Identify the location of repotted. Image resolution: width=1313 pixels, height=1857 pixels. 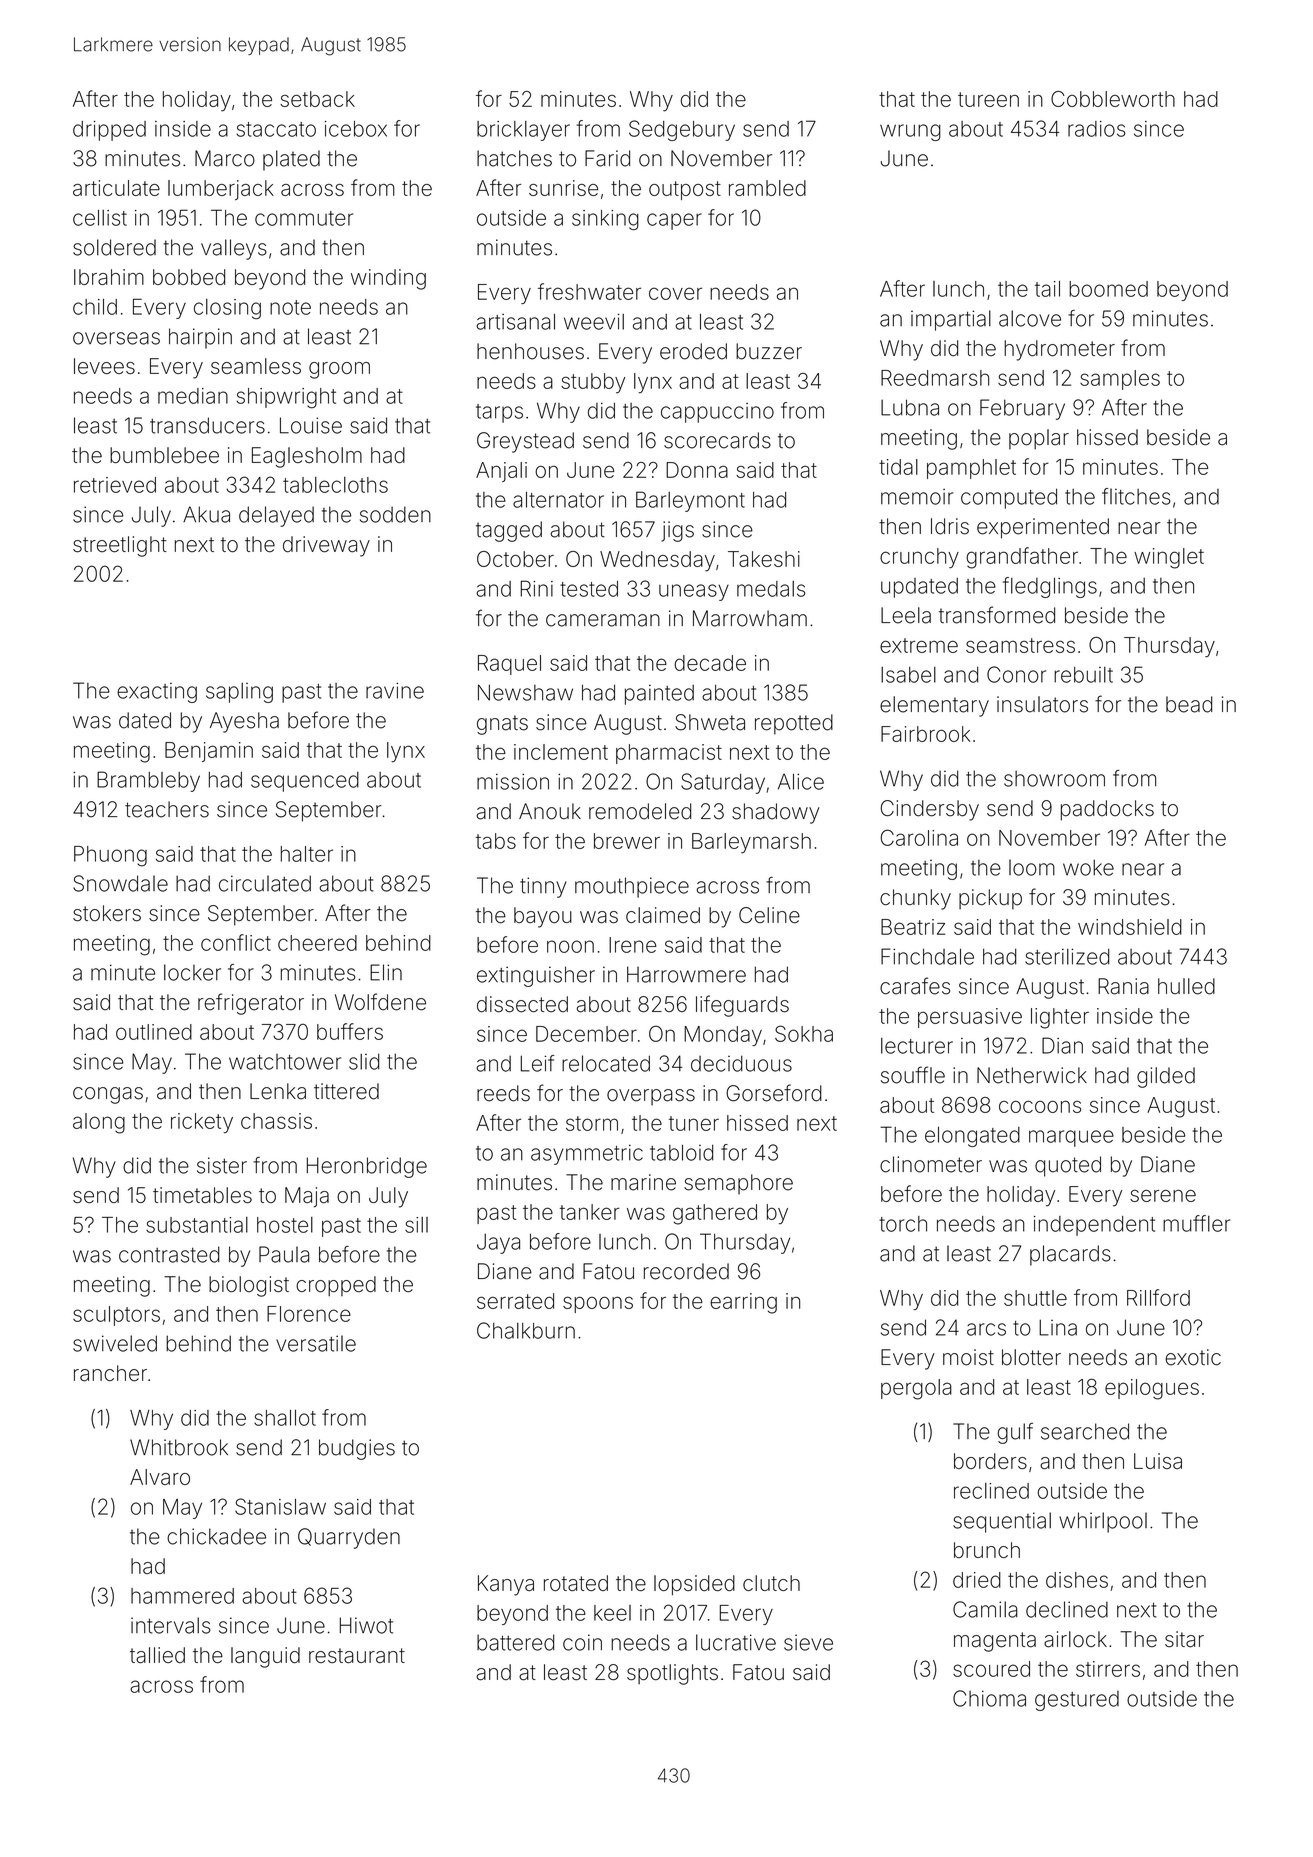
(794, 724).
